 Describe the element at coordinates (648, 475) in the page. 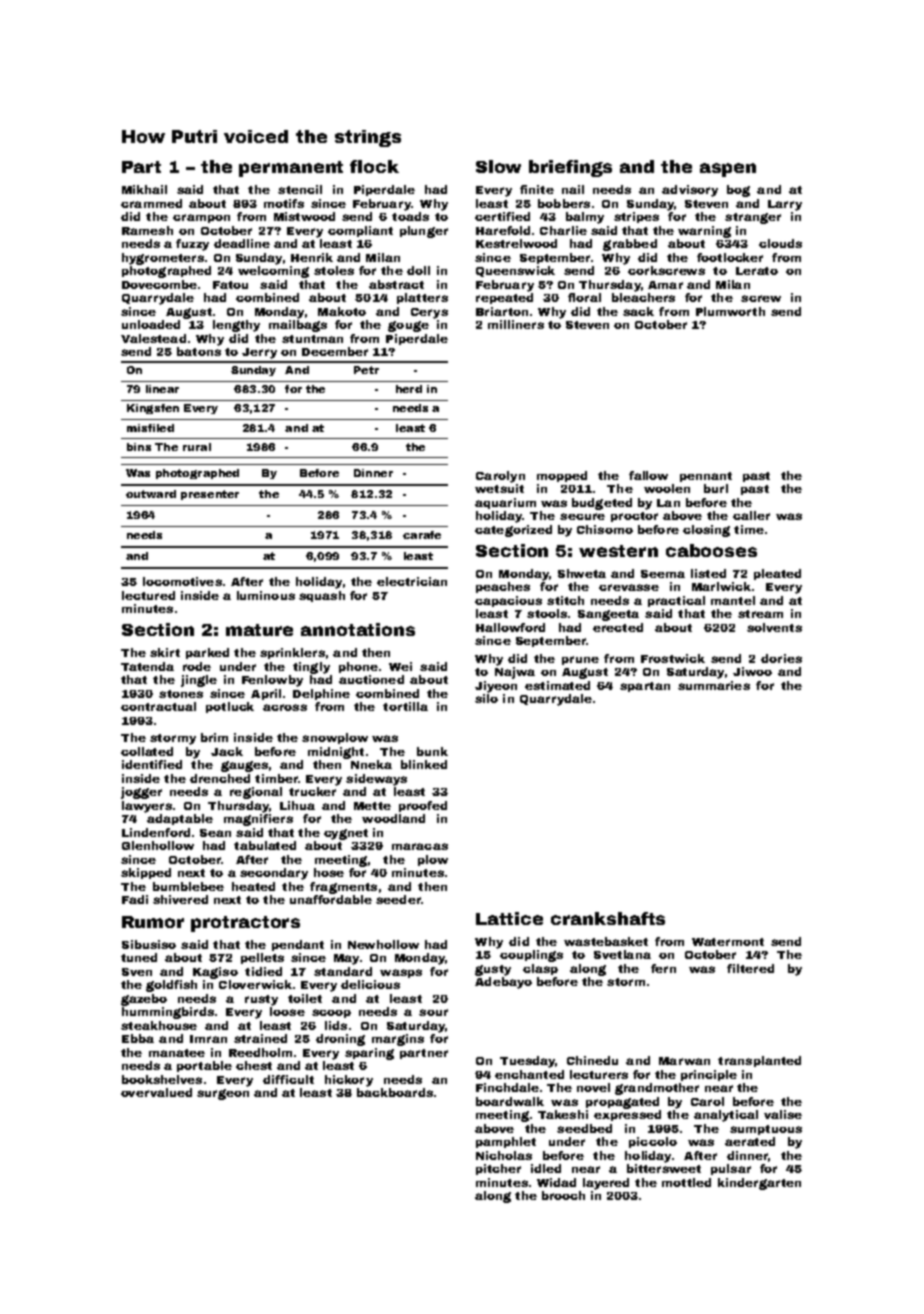

I see `fallow` at that location.
